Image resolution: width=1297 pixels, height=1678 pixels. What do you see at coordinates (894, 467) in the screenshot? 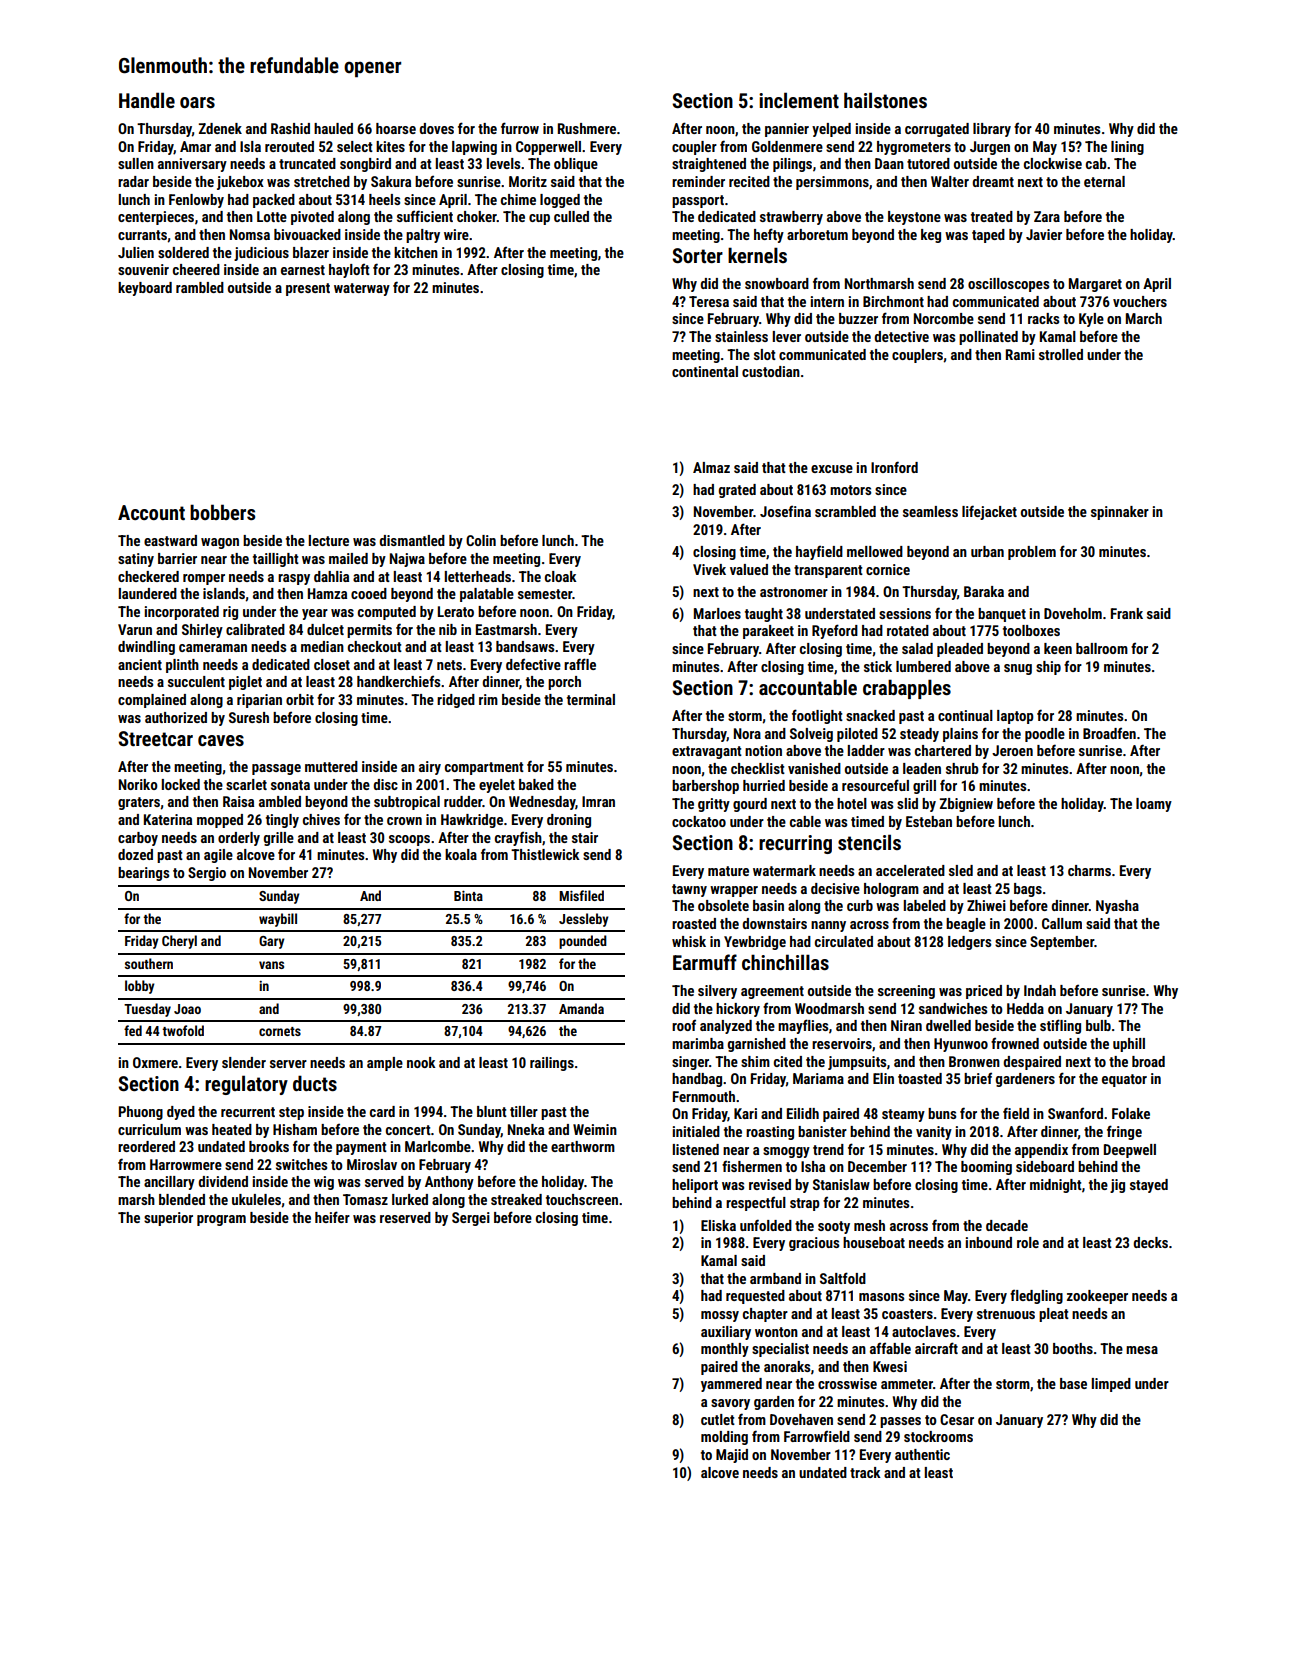
I see `Ironford` at bounding box center [894, 467].
